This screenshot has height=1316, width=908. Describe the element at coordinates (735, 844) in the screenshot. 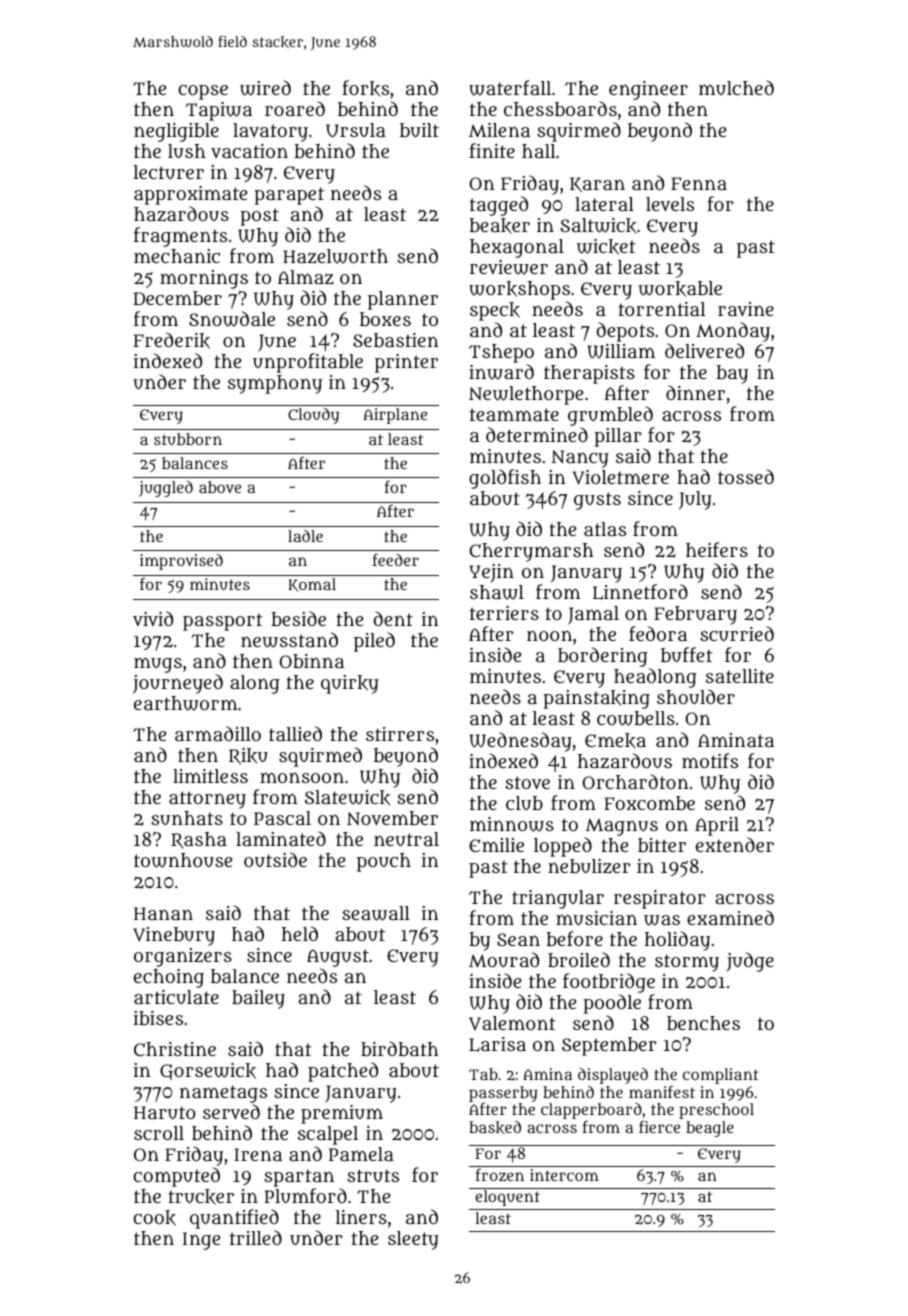

I see `extender` at that location.
